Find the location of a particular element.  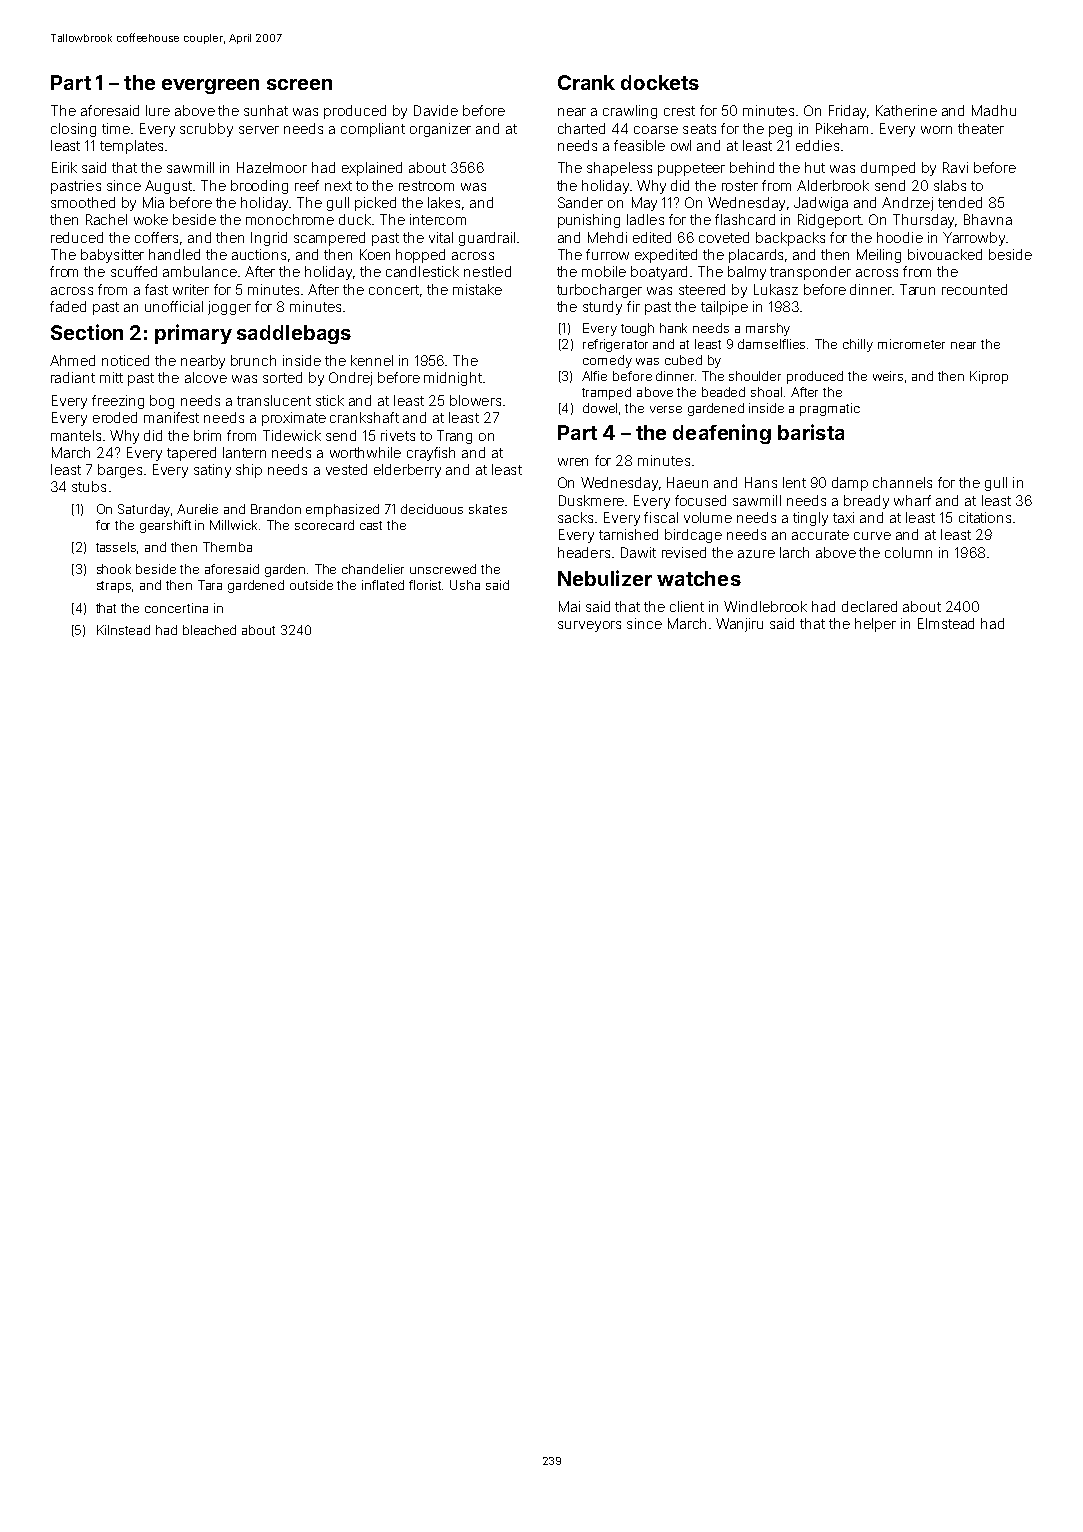

Kilnstead is located at coordinates (123, 630).
